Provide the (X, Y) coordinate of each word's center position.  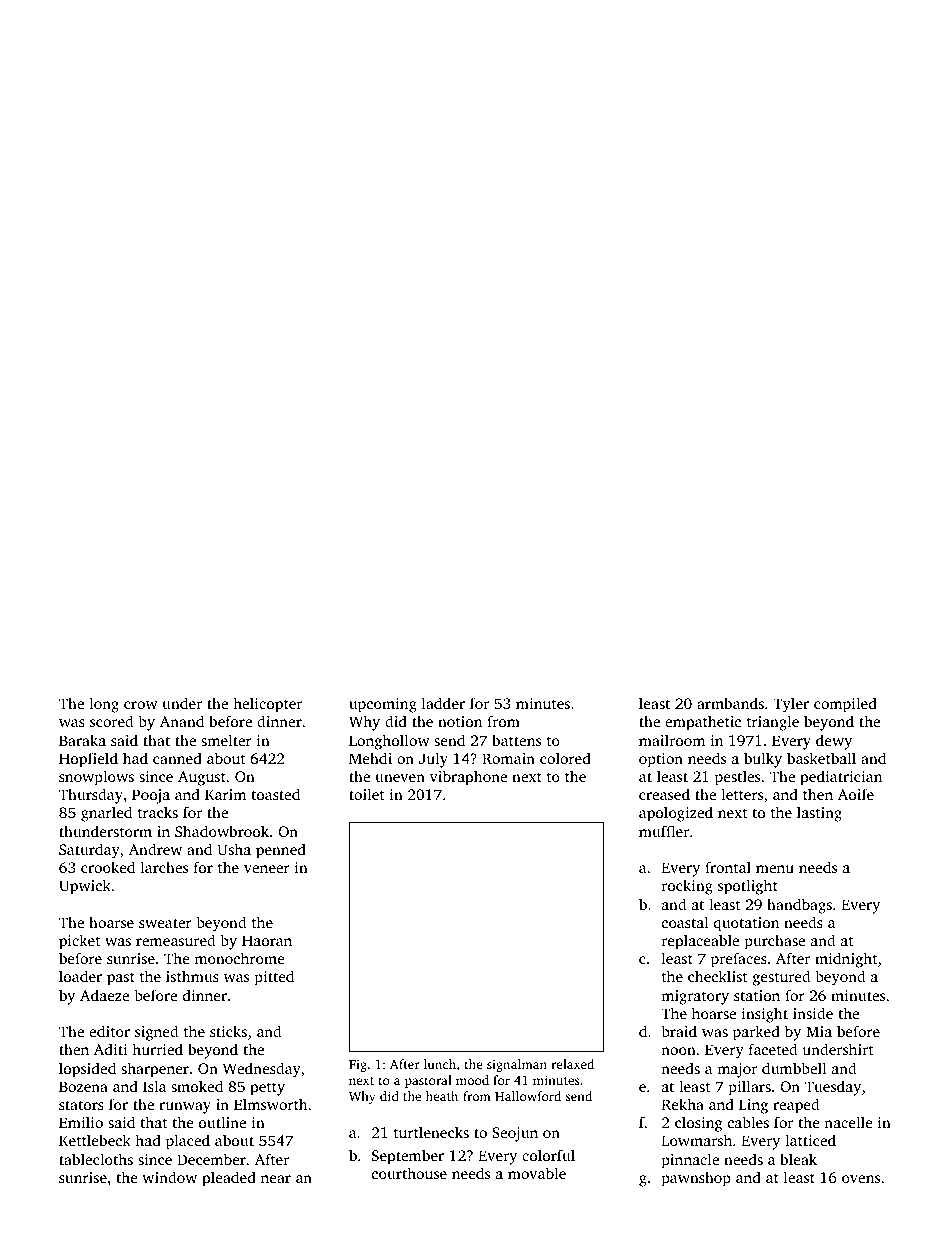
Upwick (85, 887)
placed (188, 1142)
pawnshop (696, 1179)
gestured (781, 978)
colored (565, 758)
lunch (440, 1064)
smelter (226, 740)
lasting (819, 814)
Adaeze (104, 995)
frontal (728, 867)
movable (537, 1173)
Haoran (267, 940)
